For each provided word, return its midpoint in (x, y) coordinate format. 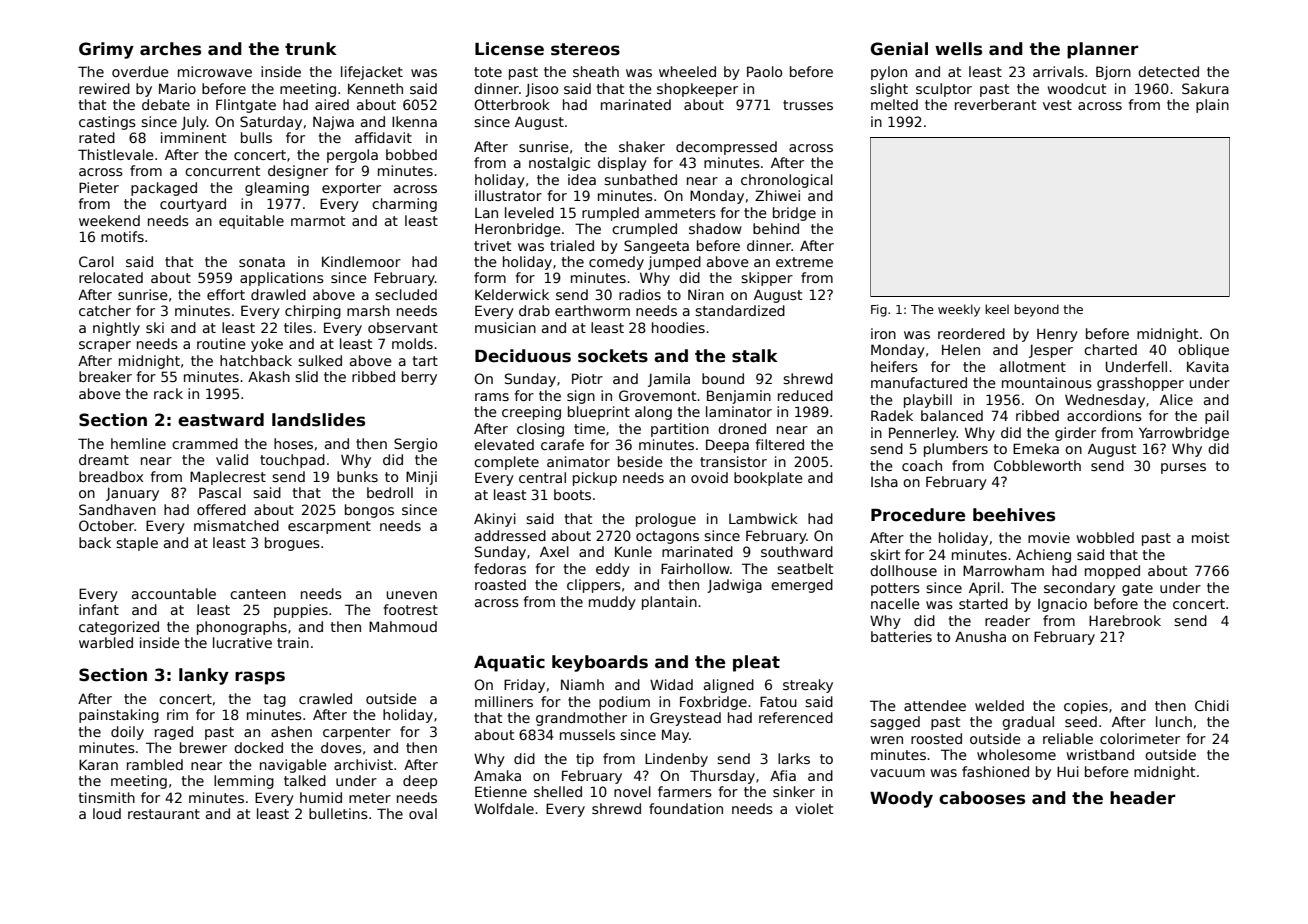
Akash (269, 376)
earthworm (592, 310)
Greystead (685, 719)
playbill (928, 401)
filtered (779, 444)
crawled (325, 698)
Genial (899, 49)
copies (1086, 707)
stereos (585, 49)
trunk (311, 48)
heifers (894, 366)
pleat (756, 663)
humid (321, 797)
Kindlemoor (361, 261)
